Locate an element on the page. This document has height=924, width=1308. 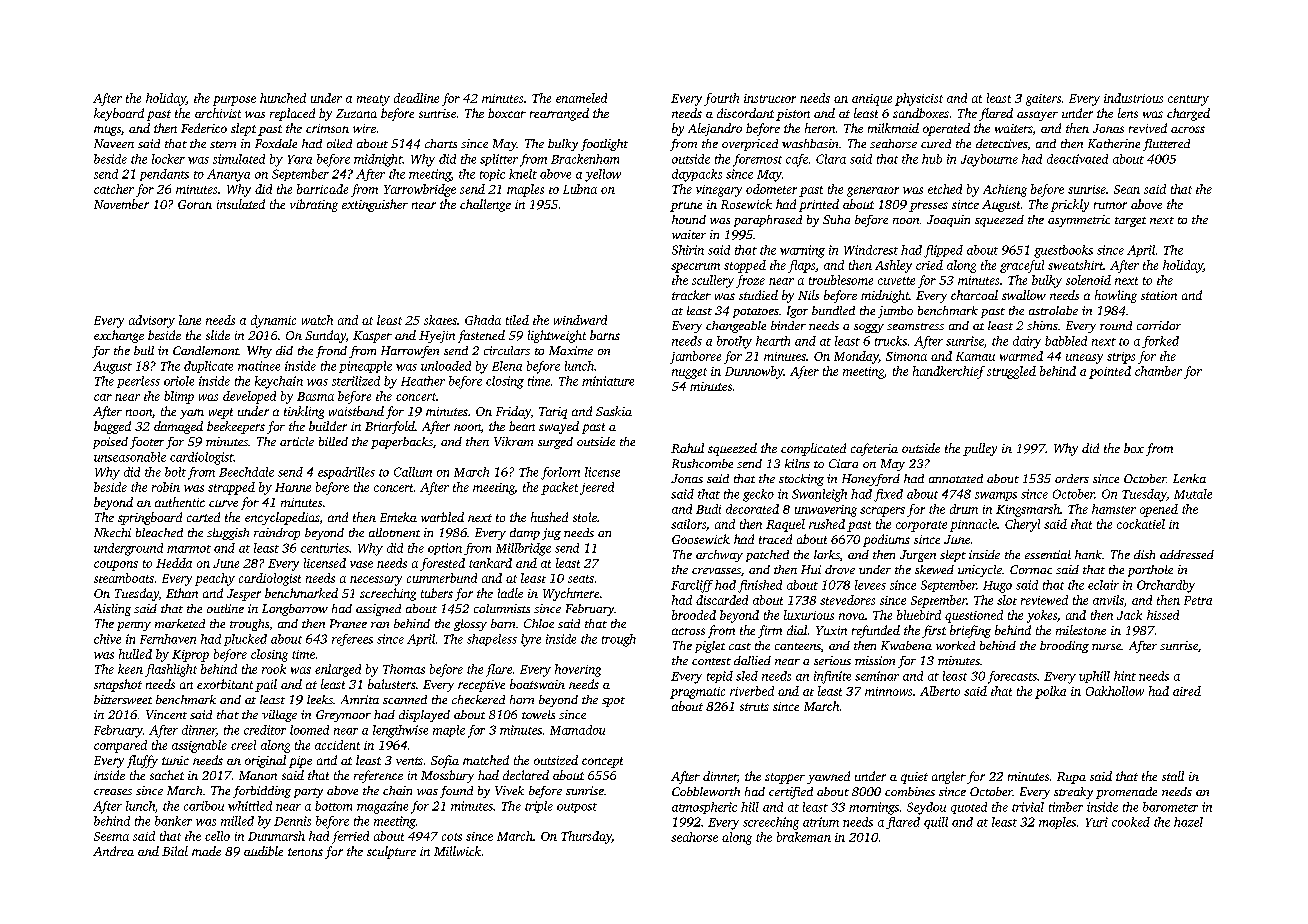
Saskia is located at coordinates (614, 411).
